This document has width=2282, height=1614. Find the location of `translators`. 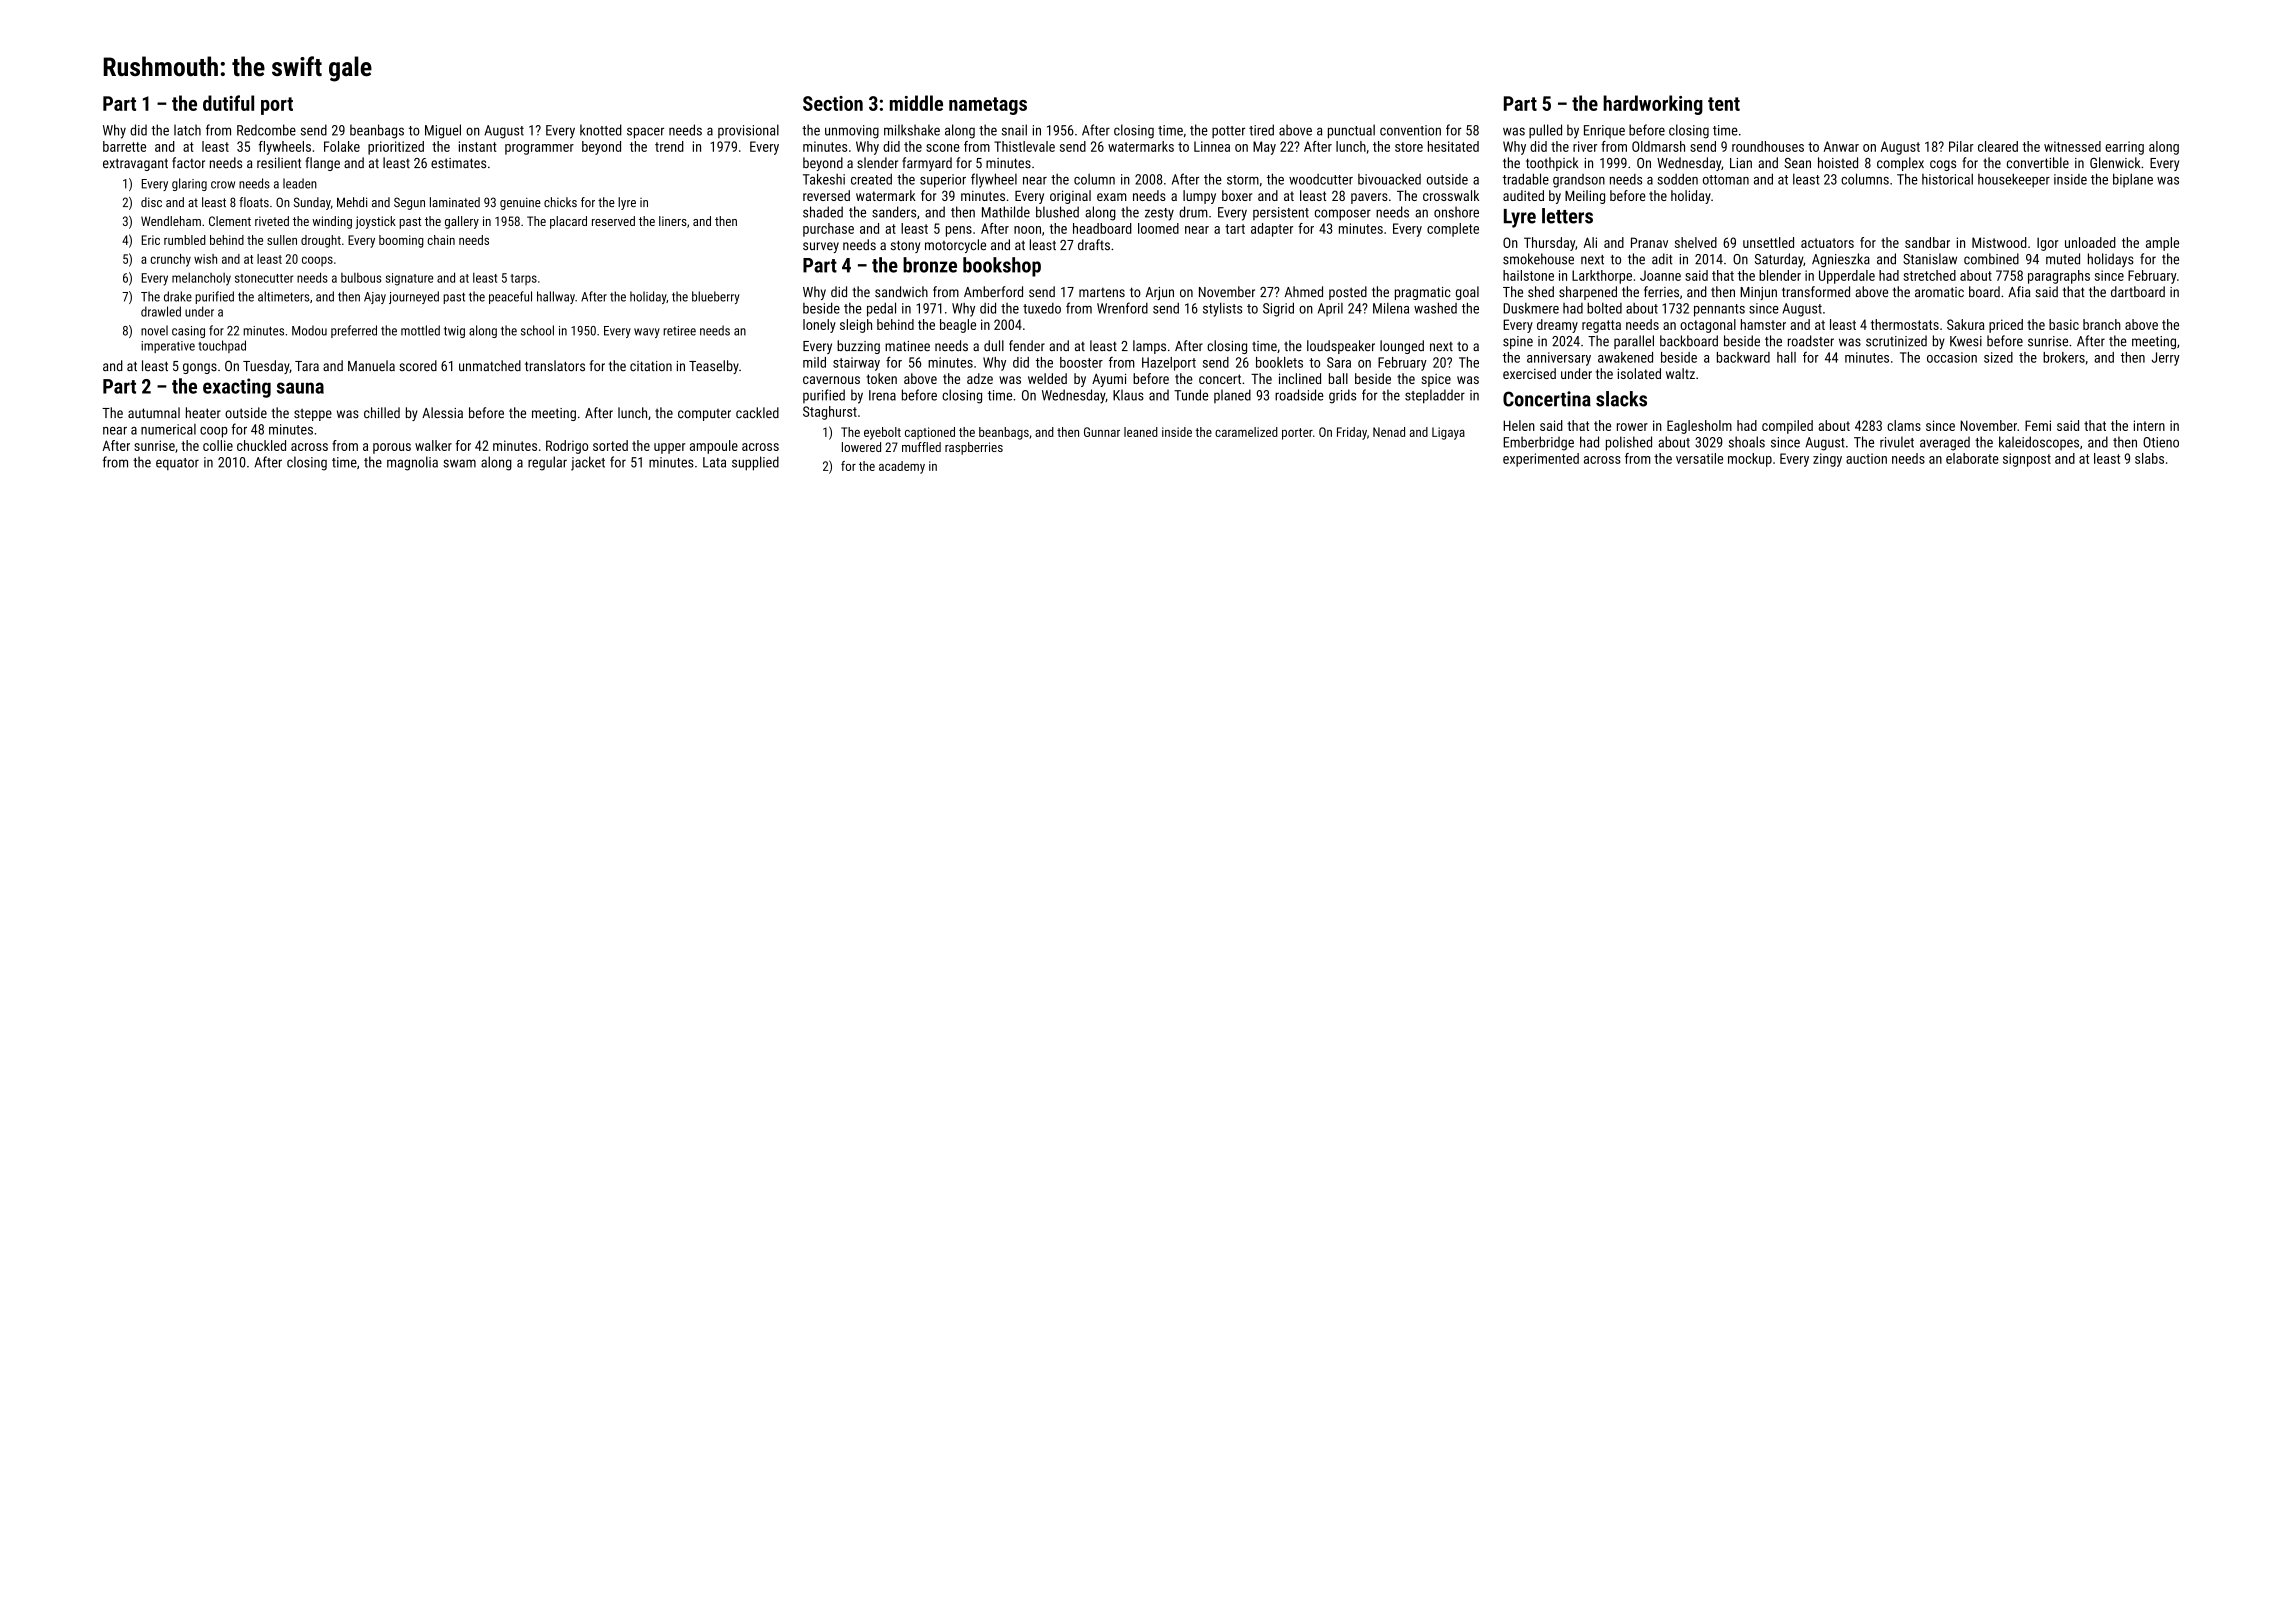

translators is located at coordinates (555, 366).
